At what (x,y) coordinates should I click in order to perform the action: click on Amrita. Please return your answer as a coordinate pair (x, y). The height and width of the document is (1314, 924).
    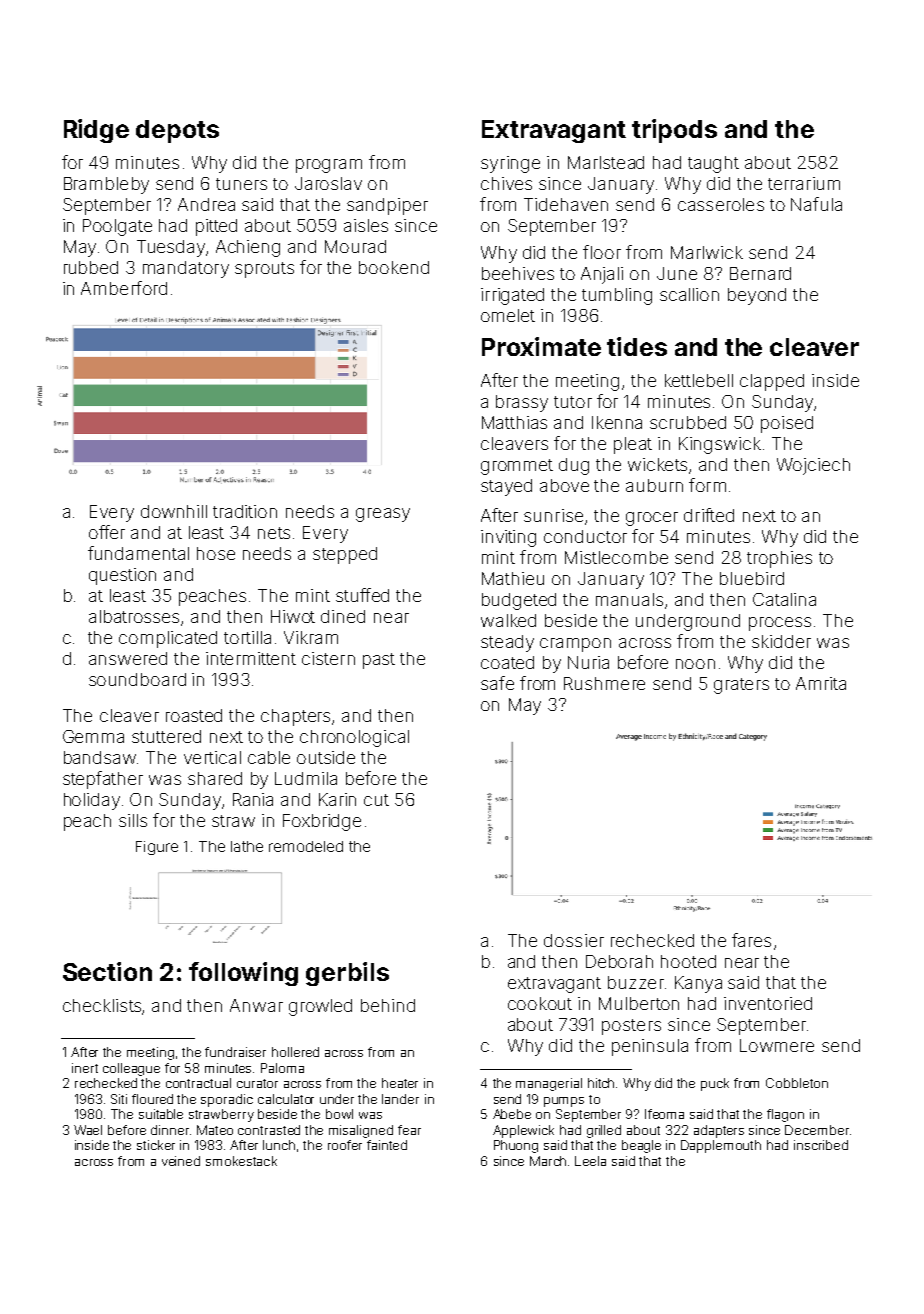
    Looking at the image, I should click on (821, 683).
